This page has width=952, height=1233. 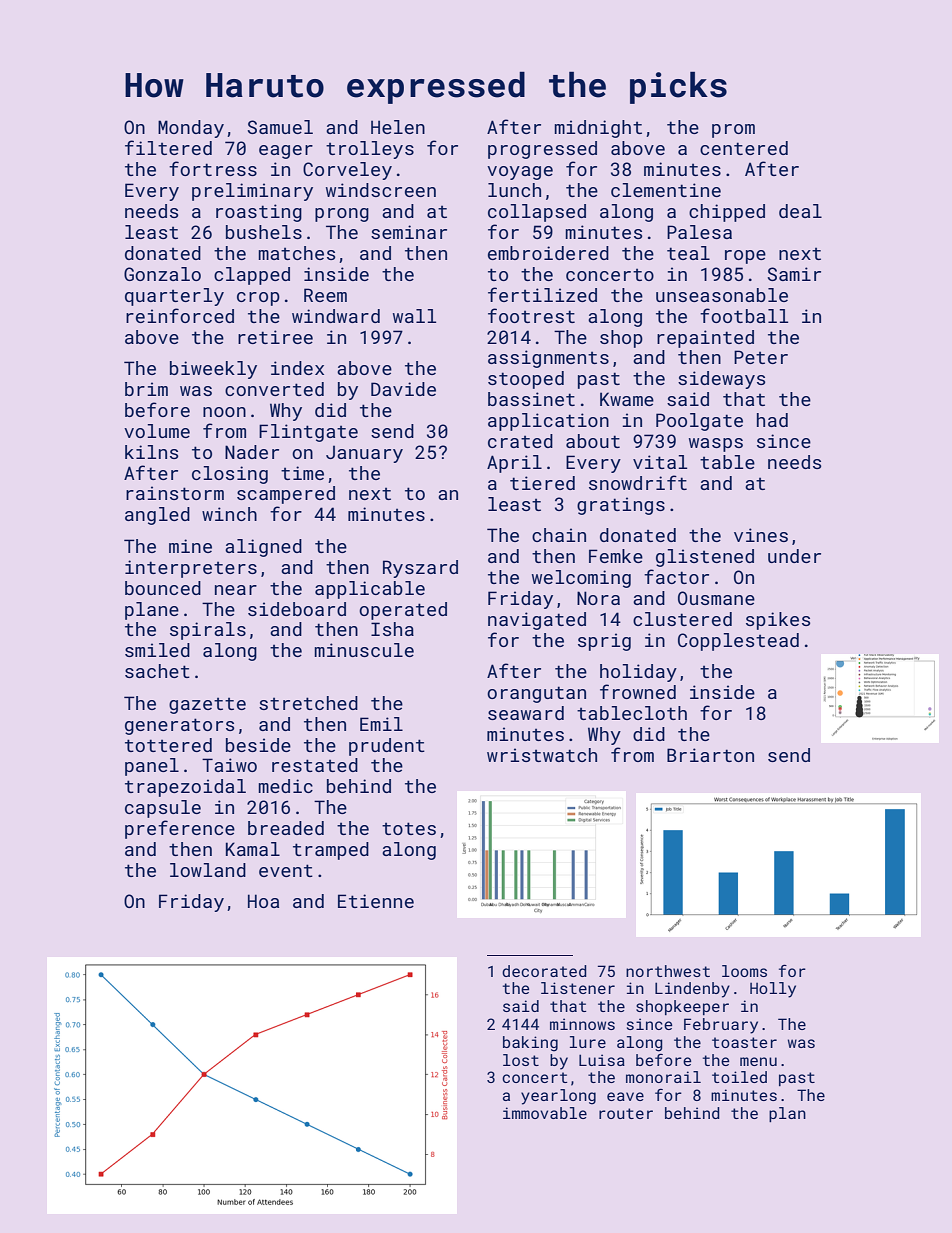 I want to click on stooped, so click(x=526, y=380).
